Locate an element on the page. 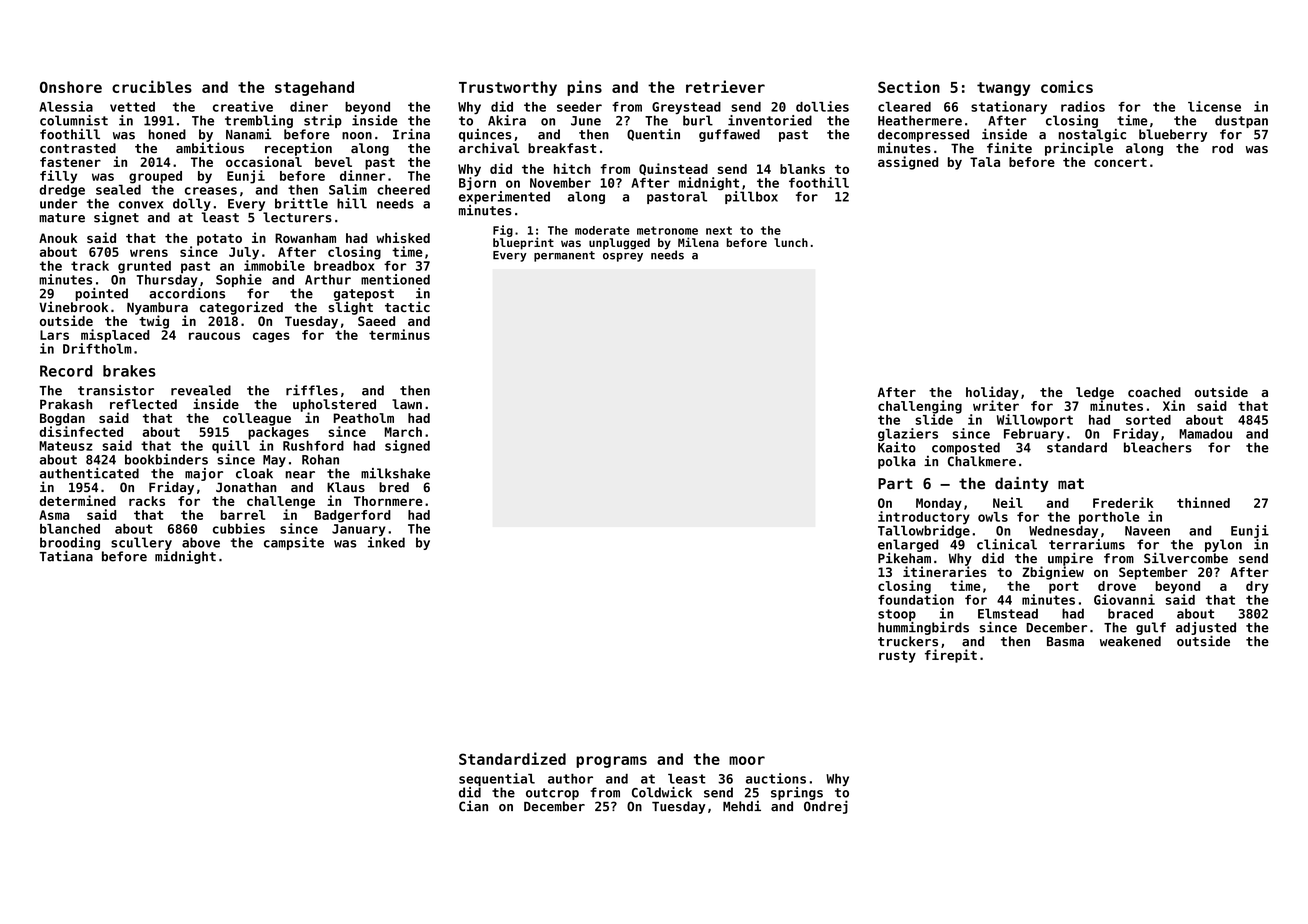 The image size is (1308, 924). sequential is located at coordinates (497, 779).
